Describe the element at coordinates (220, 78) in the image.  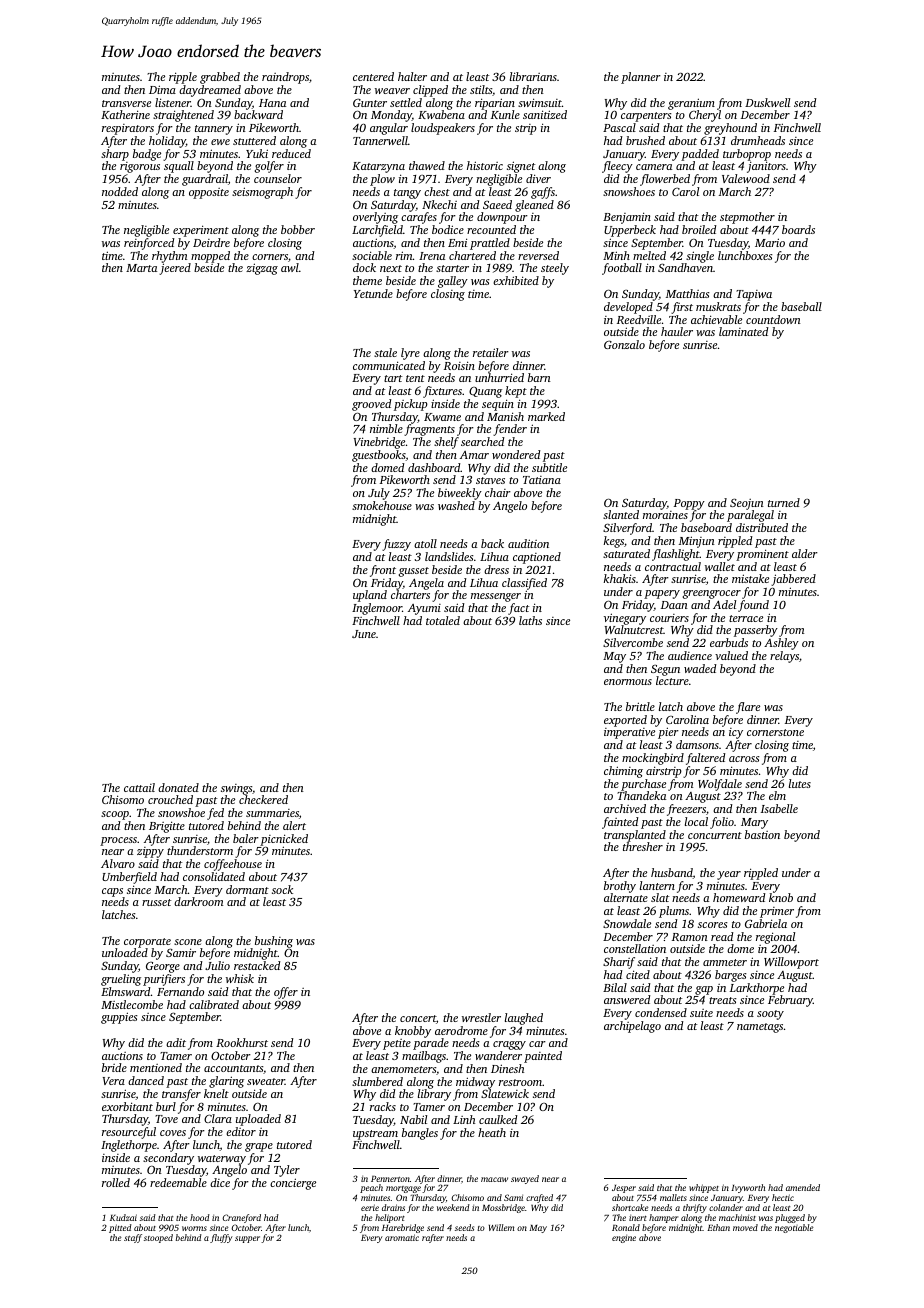
I see `grabbed` at that location.
